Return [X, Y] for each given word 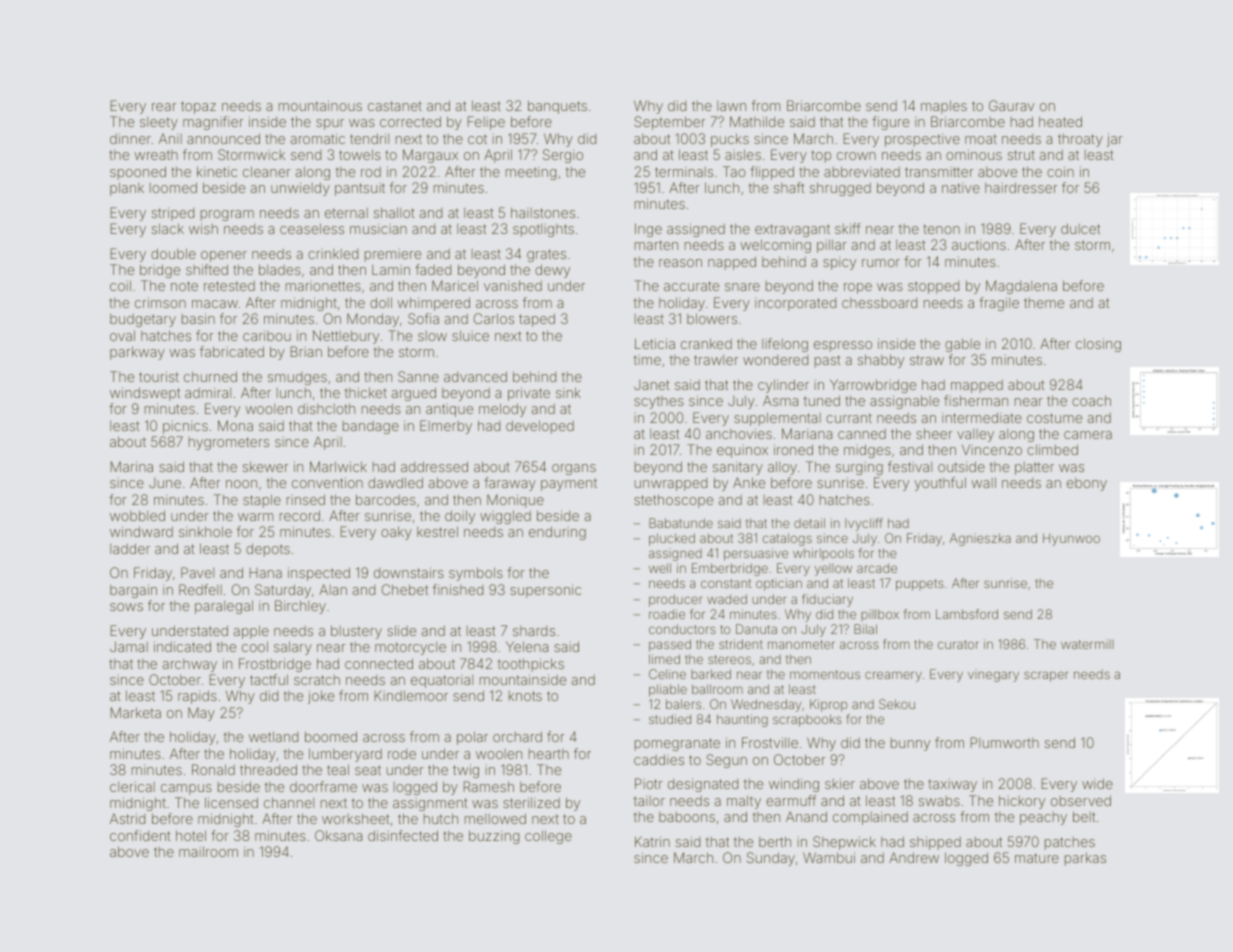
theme [1044, 303]
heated [1060, 121]
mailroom [208, 851]
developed [540, 427]
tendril [369, 138]
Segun [726, 761]
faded [433, 269]
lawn [731, 106]
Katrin [652, 841]
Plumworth [1005, 742]
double [173, 253]
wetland [273, 736]
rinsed [306, 499]
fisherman [976, 400]
